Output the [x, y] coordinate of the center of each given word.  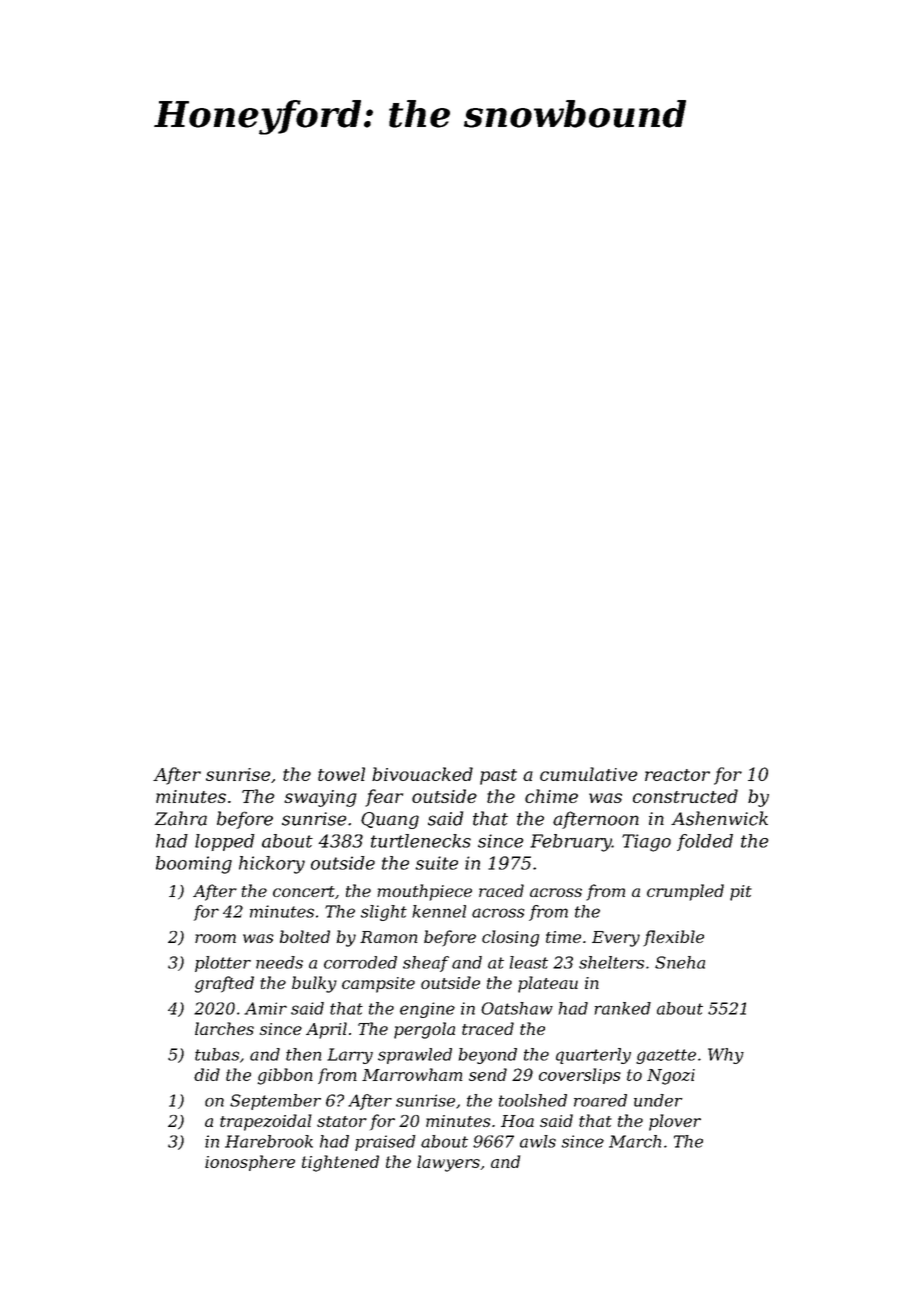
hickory [272, 865]
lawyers [448, 1163]
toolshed [533, 1100]
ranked [623, 1008]
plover [675, 1122]
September [275, 1102]
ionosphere [250, 1163]
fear [384, 798]
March [635, 1141]
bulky [314, 984]
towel [341, 774]
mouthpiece [424, 892]
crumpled [685, 892]
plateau [548, 984]
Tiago [646, 843]
